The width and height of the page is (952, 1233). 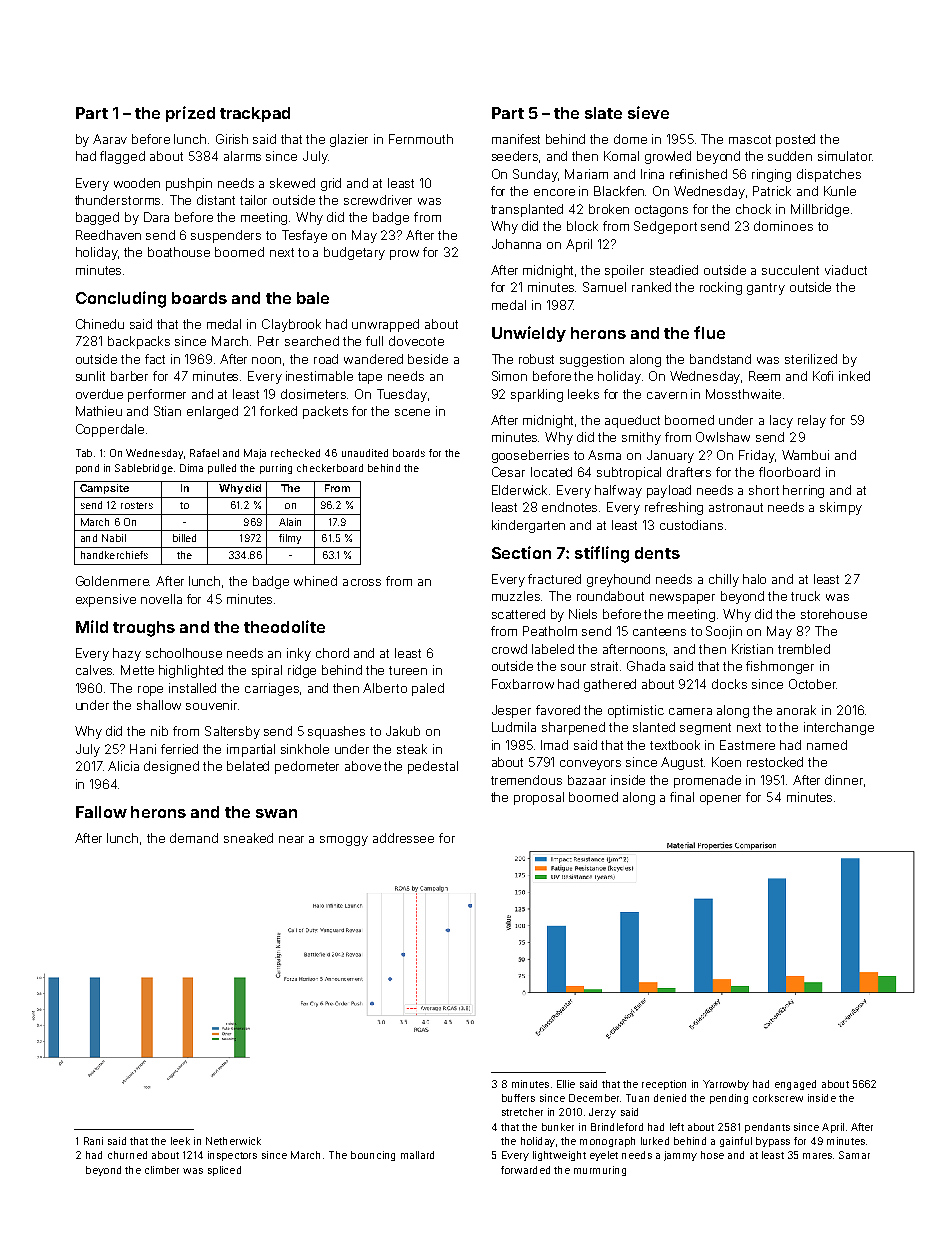 I want to click on posted, so click(x=795, y=140).
